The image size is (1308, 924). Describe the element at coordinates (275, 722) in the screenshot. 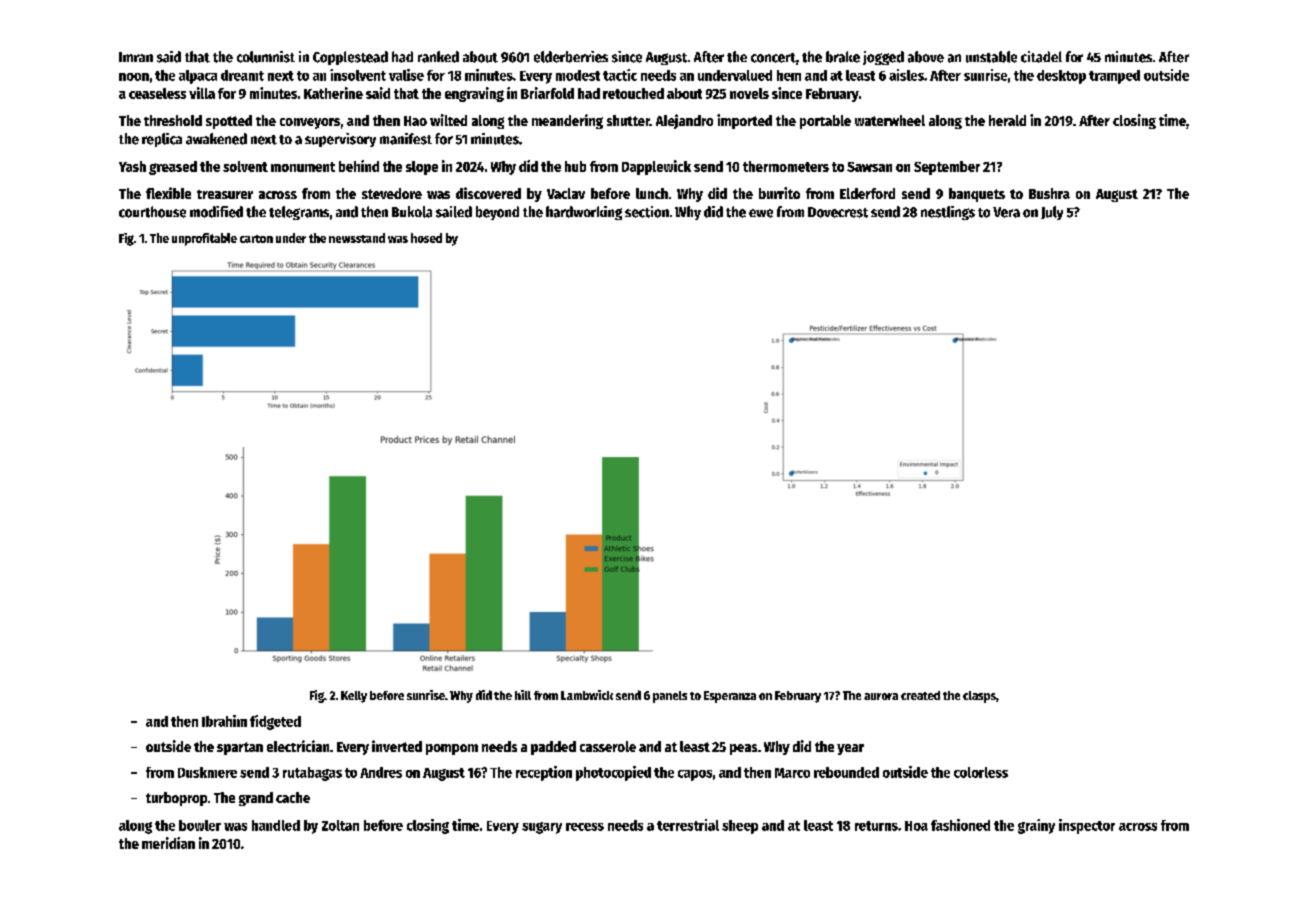

I see `fidgeted` at that location.
